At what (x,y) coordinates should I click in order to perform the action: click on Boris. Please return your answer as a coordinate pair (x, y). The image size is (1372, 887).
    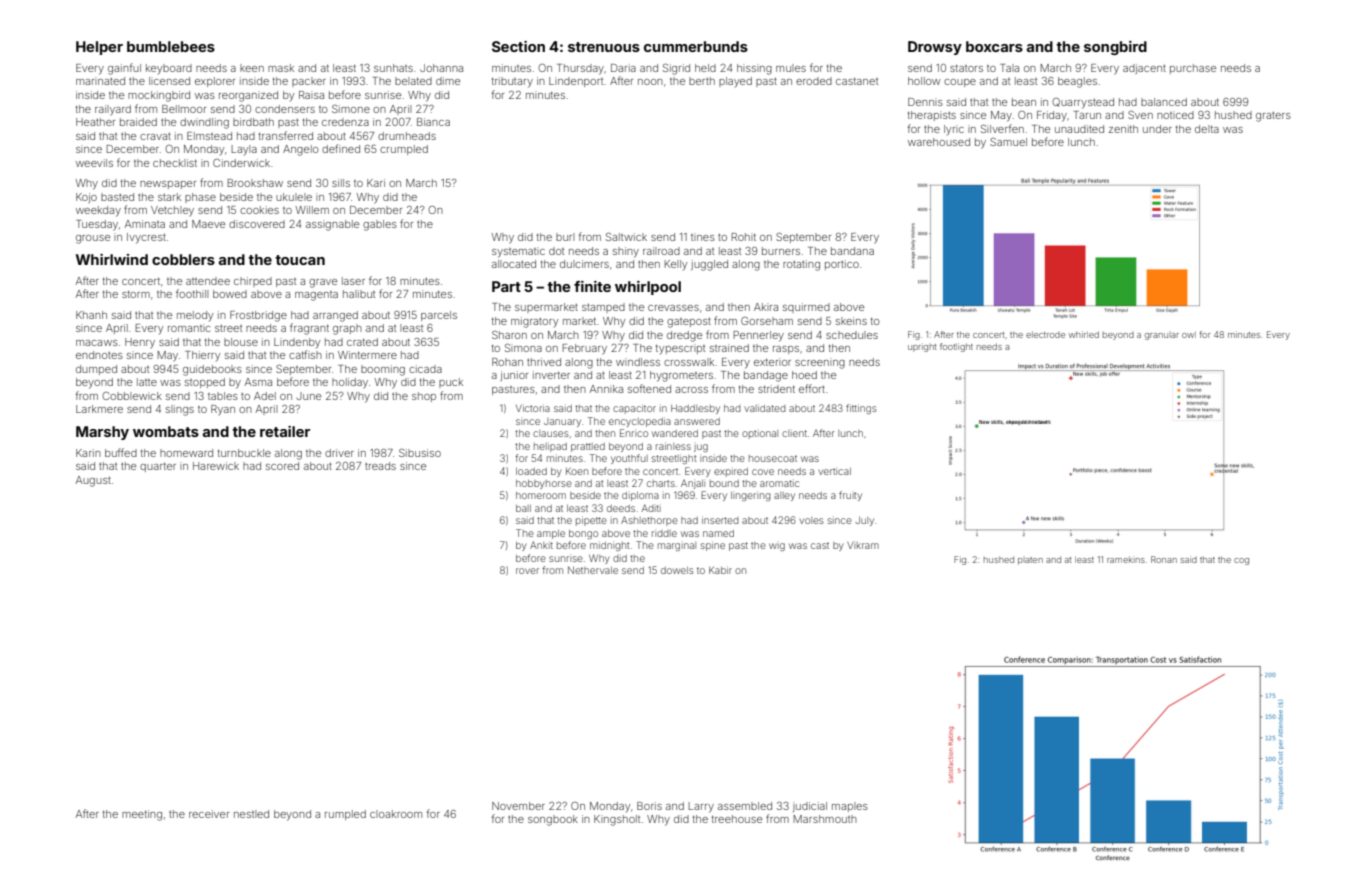
    Looking at the image, I should click on (649, 806).
